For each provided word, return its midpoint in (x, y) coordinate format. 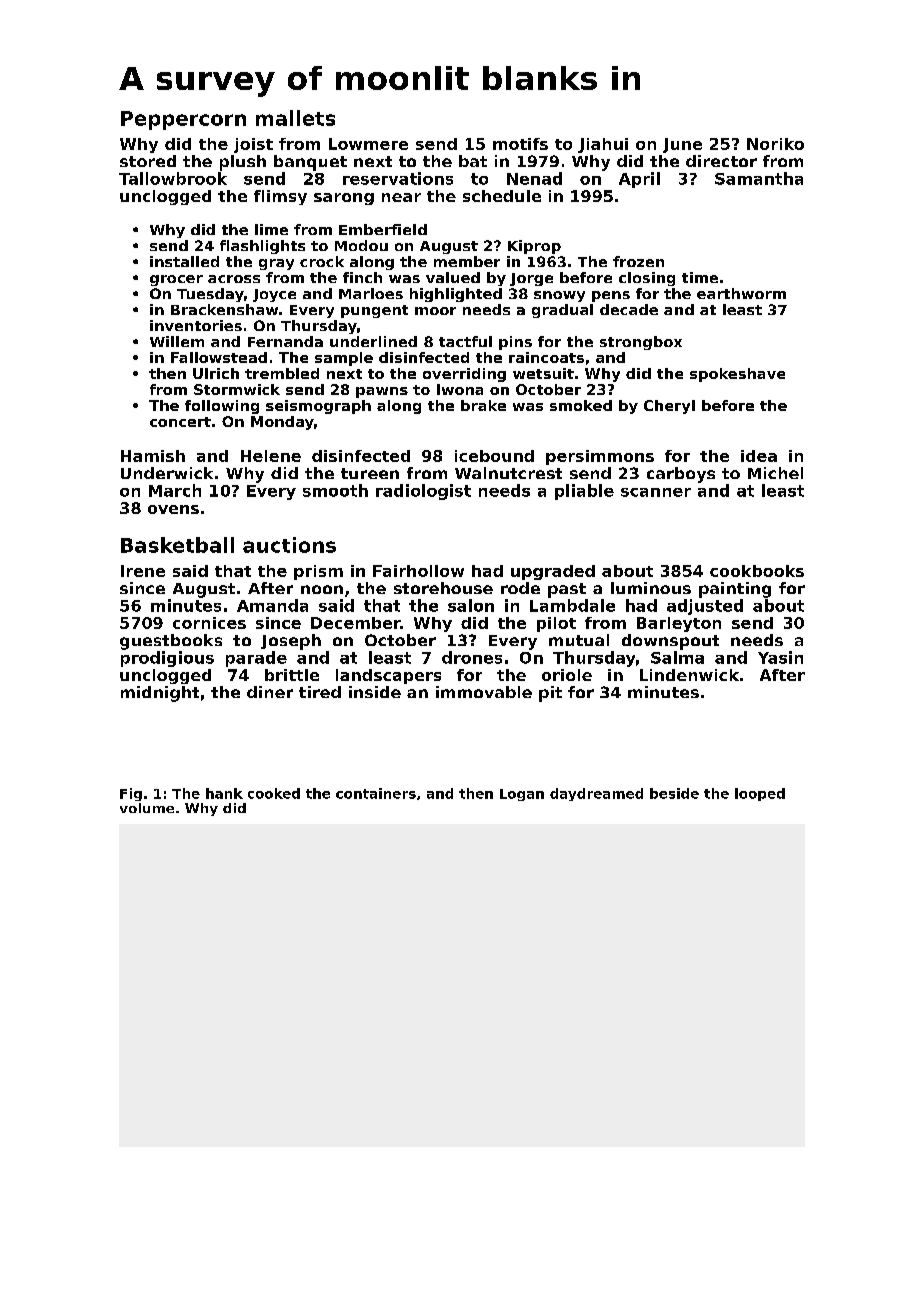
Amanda (272, 605)
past (567, 590)
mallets (295, 118)
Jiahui (603, 145)
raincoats (546, 357)
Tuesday (210, 295)
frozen (638, 261)
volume (147, 808)
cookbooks (757, 571)
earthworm (741, 293)
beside (674, 793)
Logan (522, 795)
